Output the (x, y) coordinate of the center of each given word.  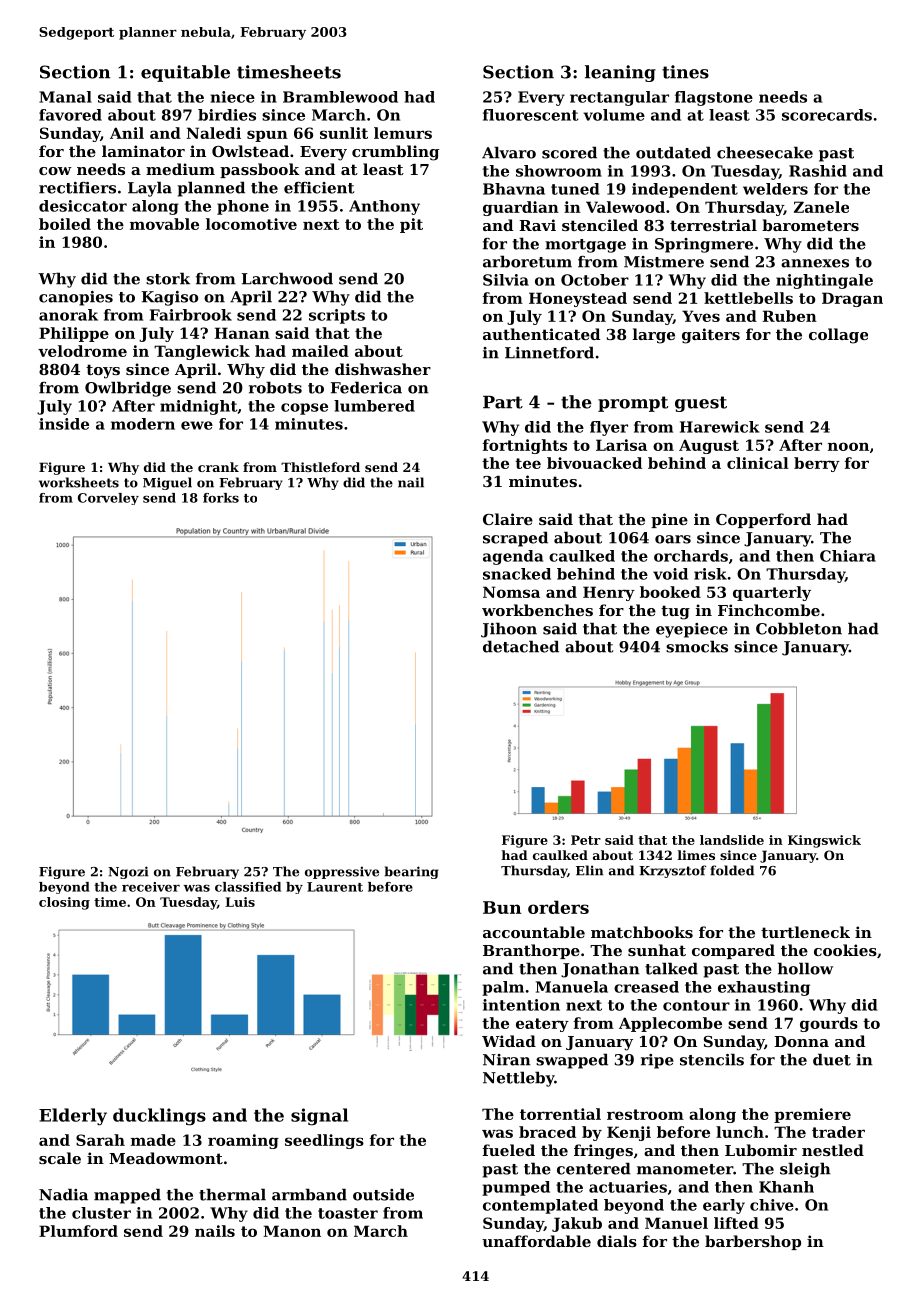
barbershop (753, 1242)
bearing (411, 872)
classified (248, 887)
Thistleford (320, 467)
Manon (292, 1231)
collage (838, 336)
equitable (185, 73)
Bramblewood (340, 97)
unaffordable (536, 1241)
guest (701, 404)
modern (143, 424)
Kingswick (824, 841)
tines (685, 72)
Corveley (108, 499)
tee (528, 463)
